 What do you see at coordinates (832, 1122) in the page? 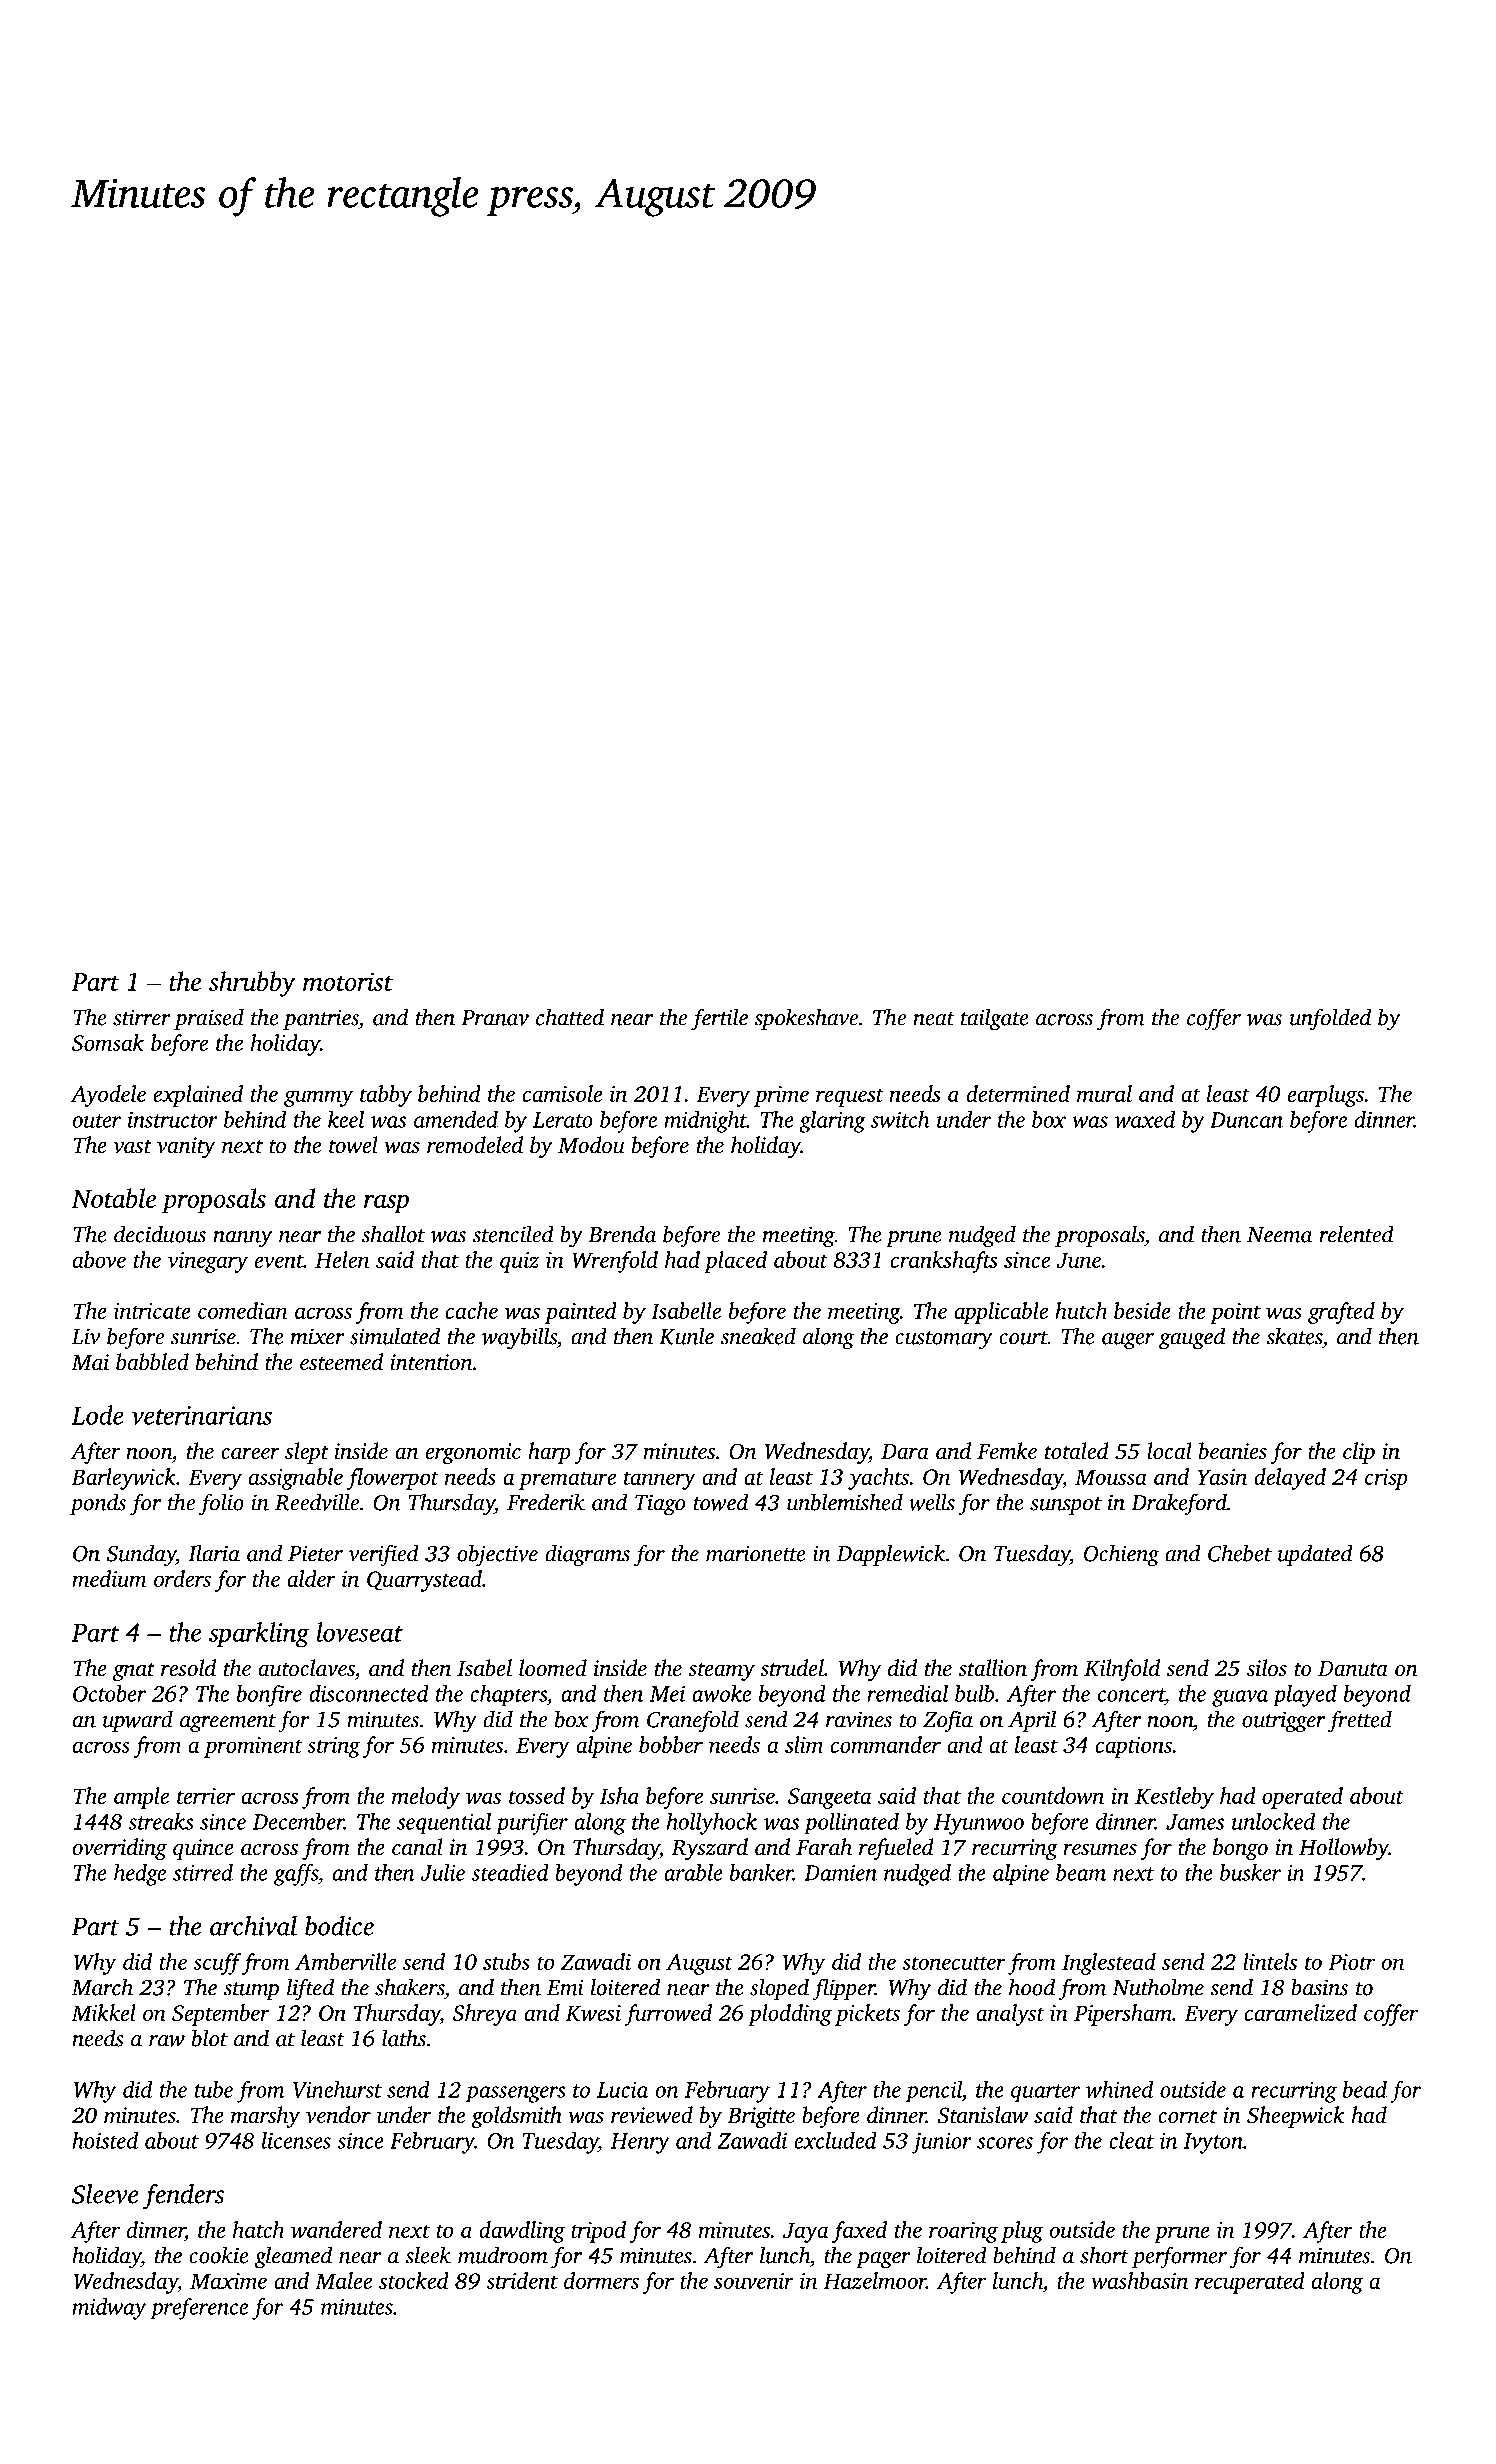
I see `glaring` at bounding box center [832, 1122].
